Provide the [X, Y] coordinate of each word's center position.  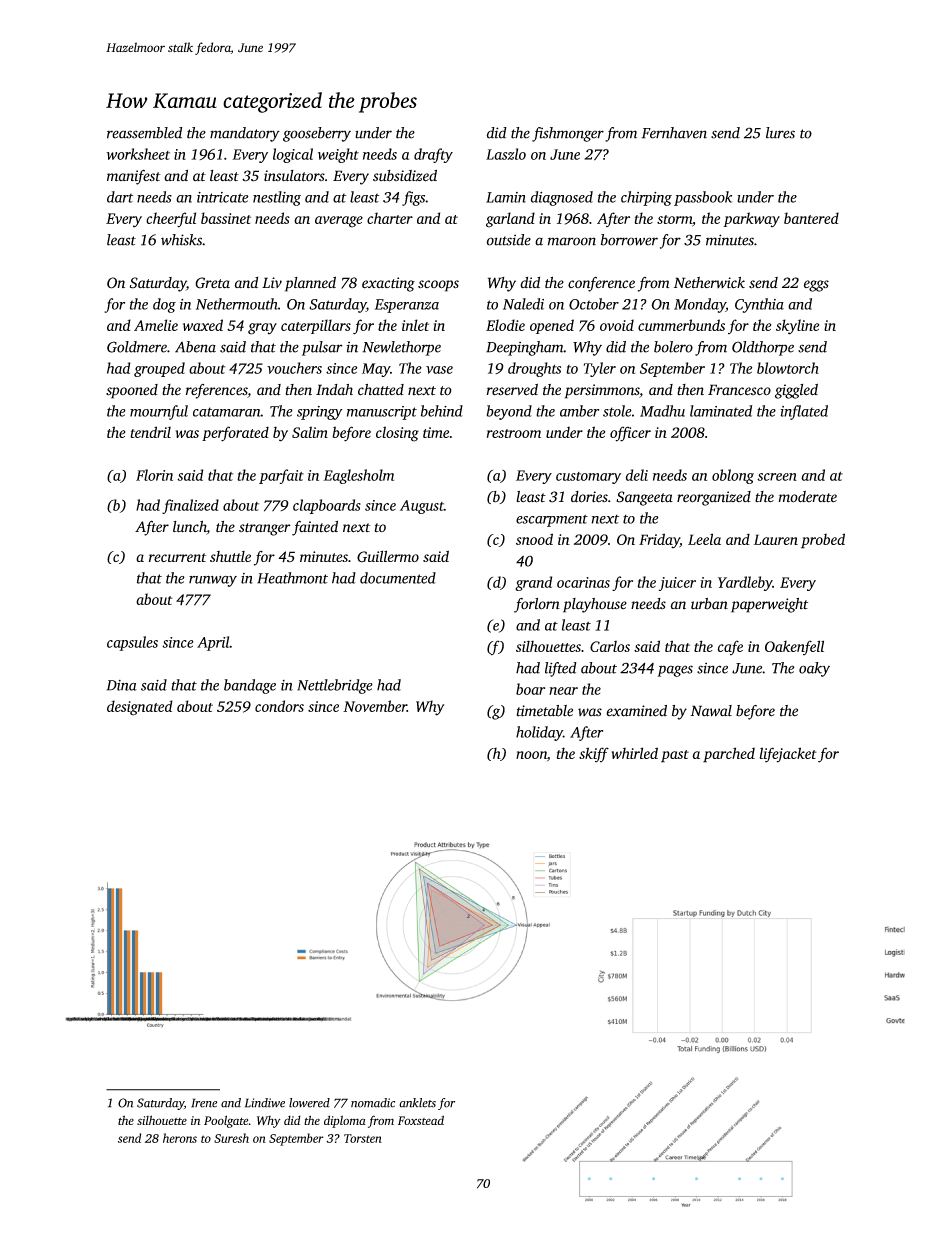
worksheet [138, 154]
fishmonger [568, 134]
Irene [204, 1103]
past [675, 756]
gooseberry [317, 134]
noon [531, 755]
